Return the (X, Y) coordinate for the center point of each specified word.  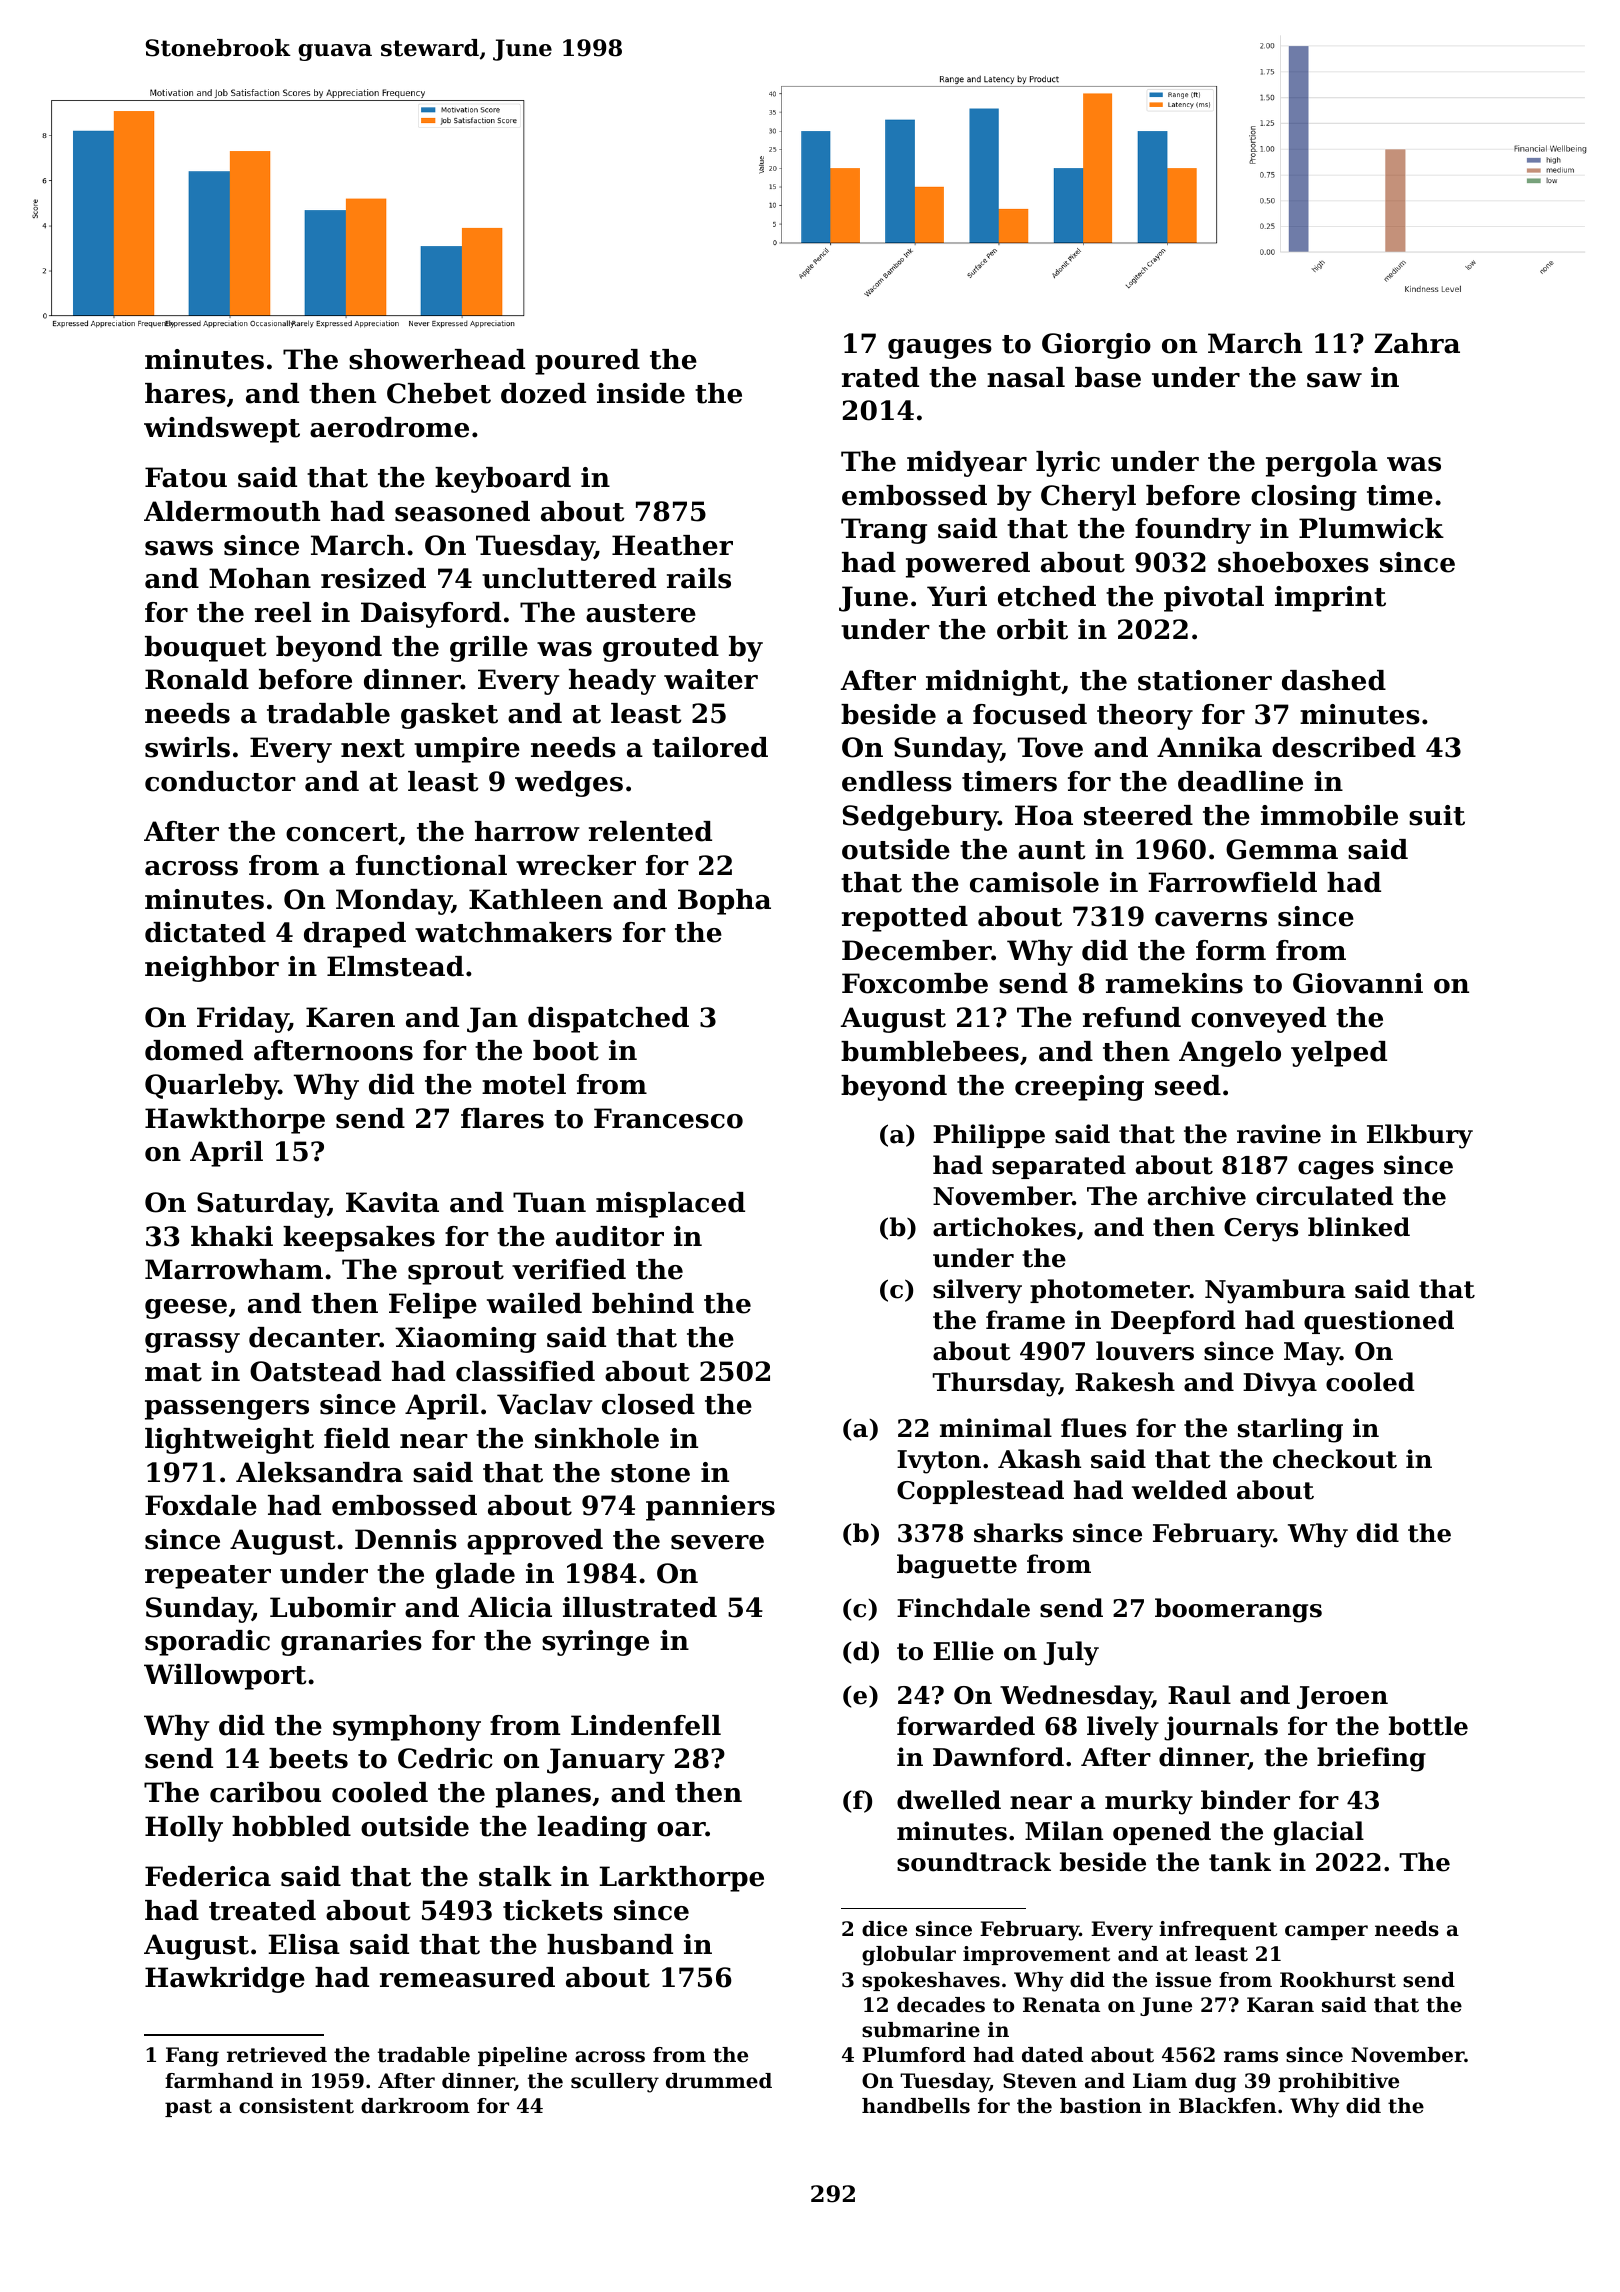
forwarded (966, 1726)
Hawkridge (225, 1980)
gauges (940, 349)
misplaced (670, 1205)
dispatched (608, 1020)
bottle (1428, 1726)
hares (185, 393)
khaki (232, 1236)
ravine (1279, 1134)
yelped (1339, 1054)
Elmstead (395, 966)
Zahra (1417, 343)
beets (308, 1758)
